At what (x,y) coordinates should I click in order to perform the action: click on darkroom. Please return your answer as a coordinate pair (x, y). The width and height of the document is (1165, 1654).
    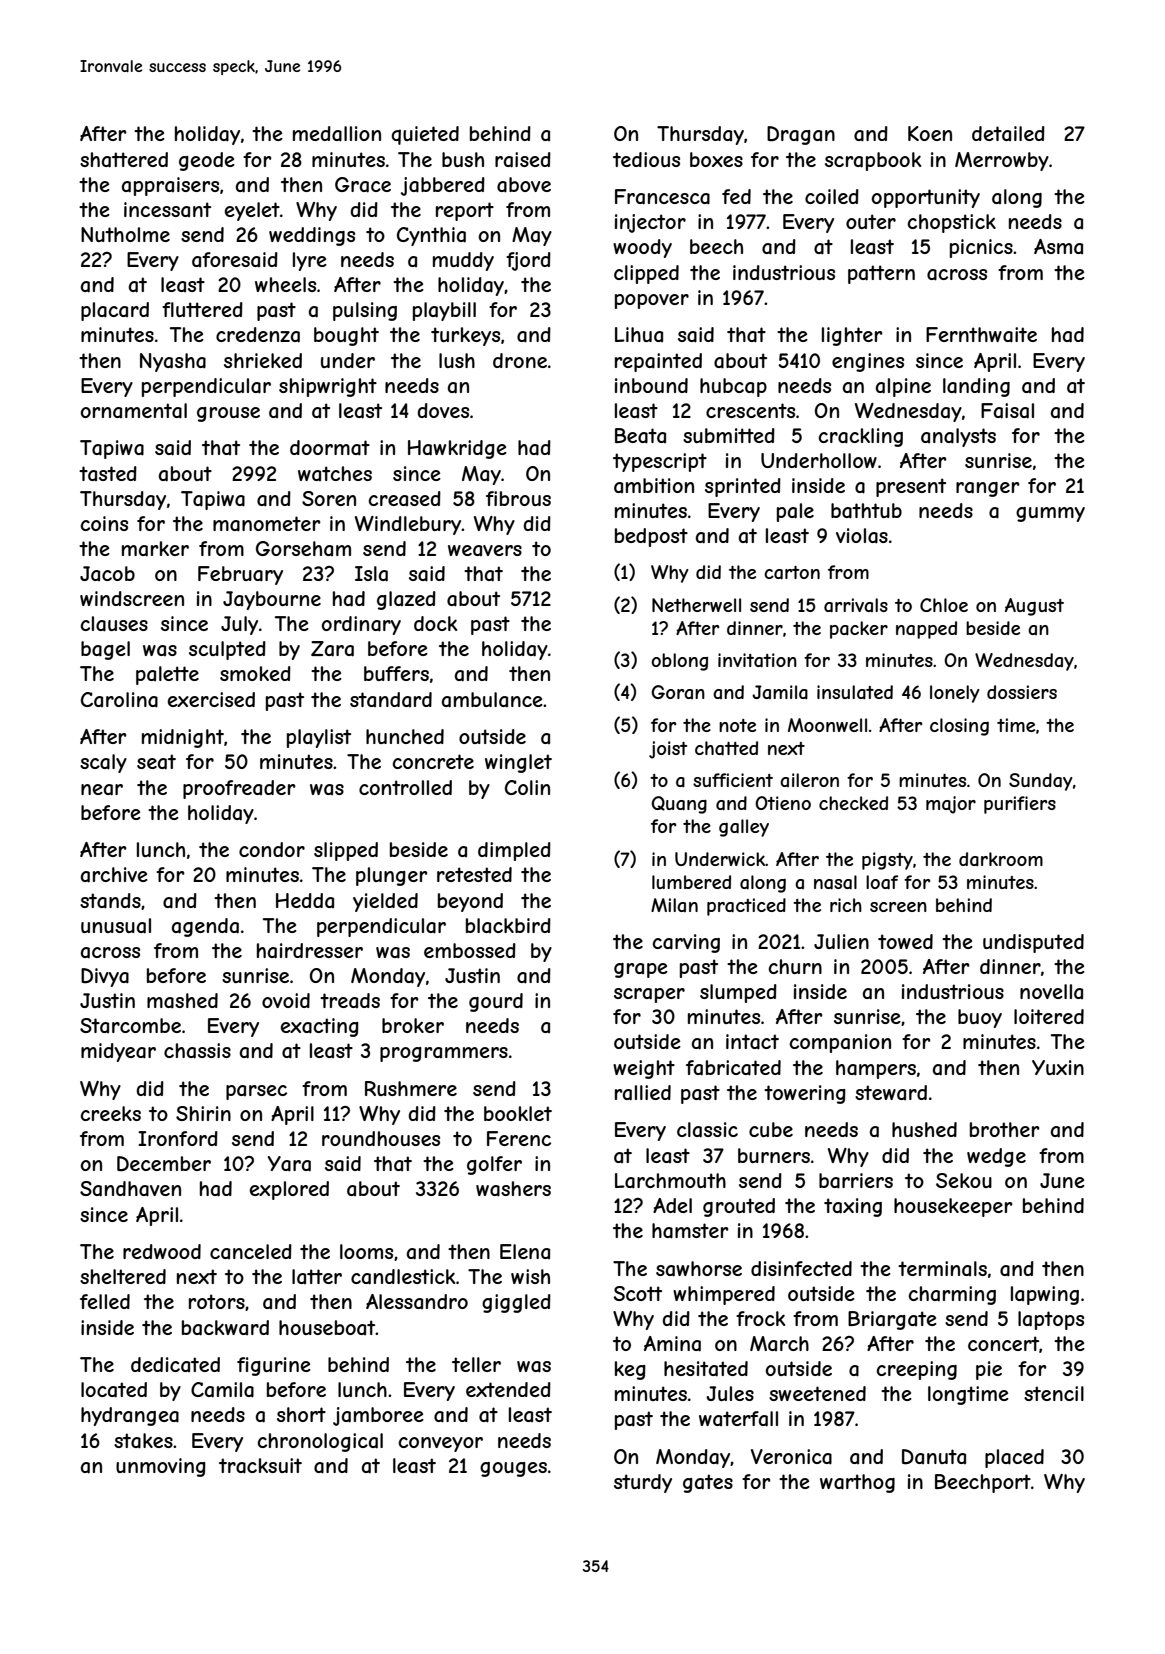
    Looking at the image, I should click on (1001, 859).
